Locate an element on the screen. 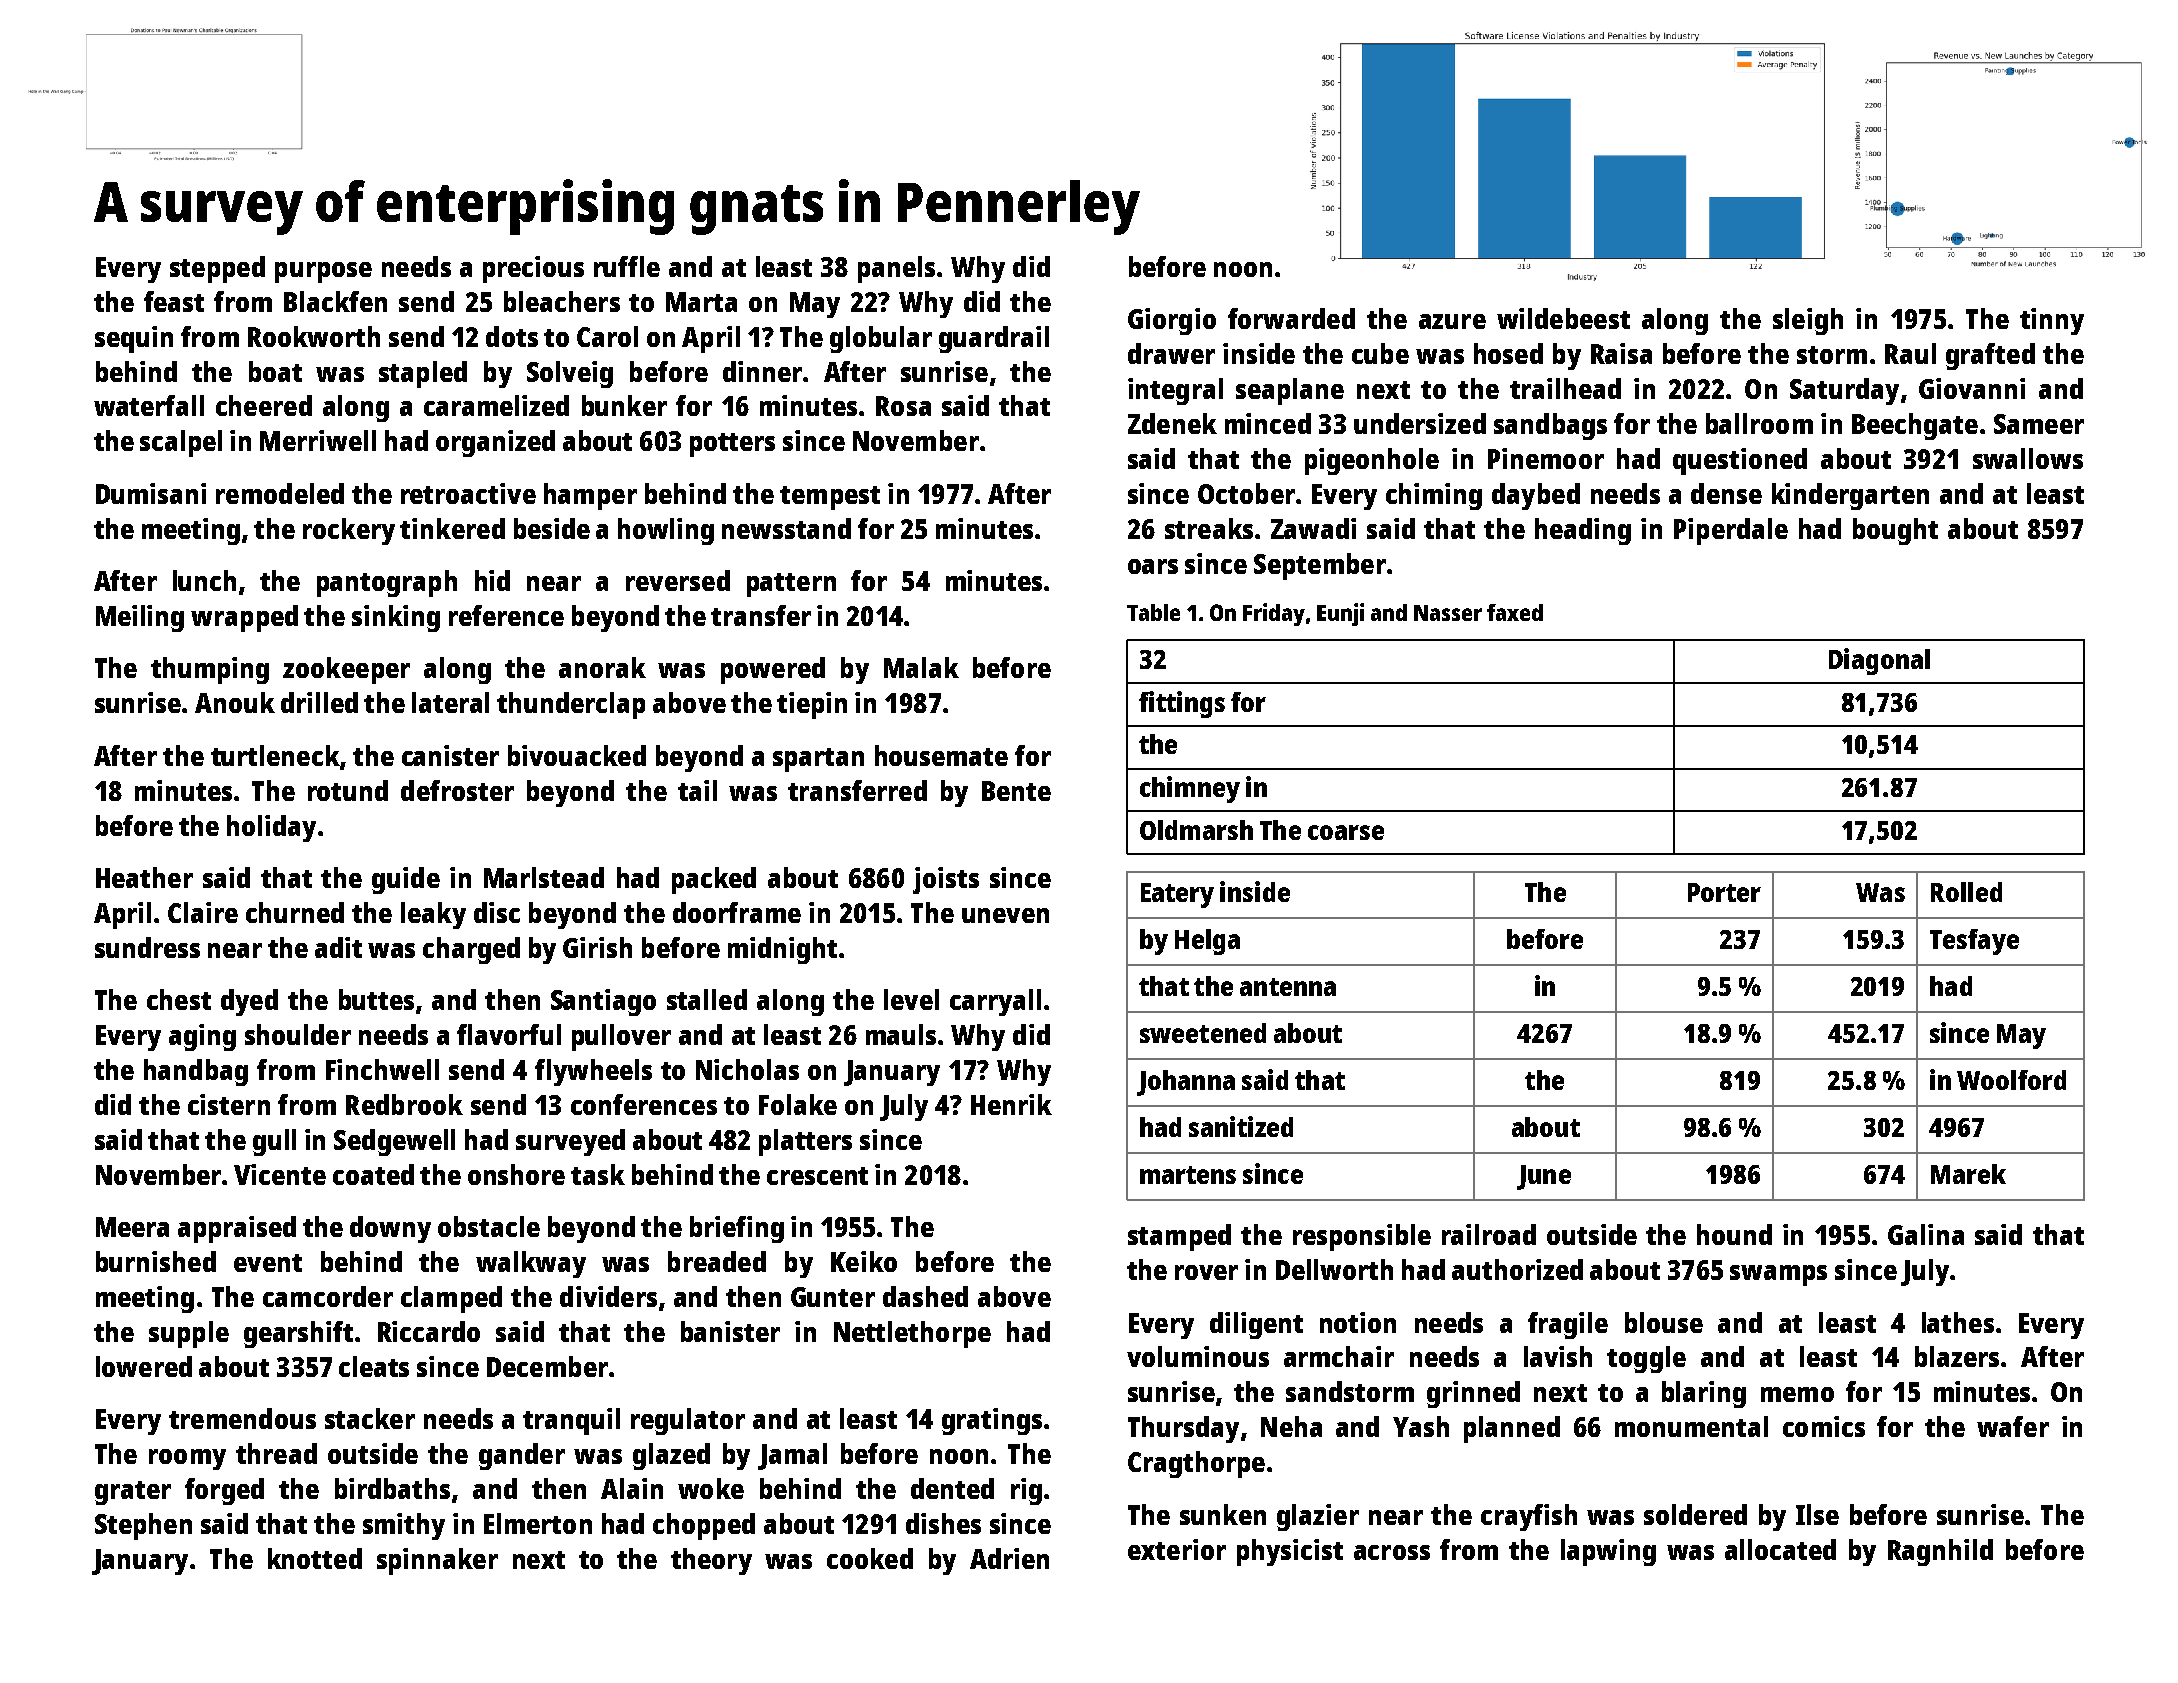  packed is located at coordinates (714, 880).
